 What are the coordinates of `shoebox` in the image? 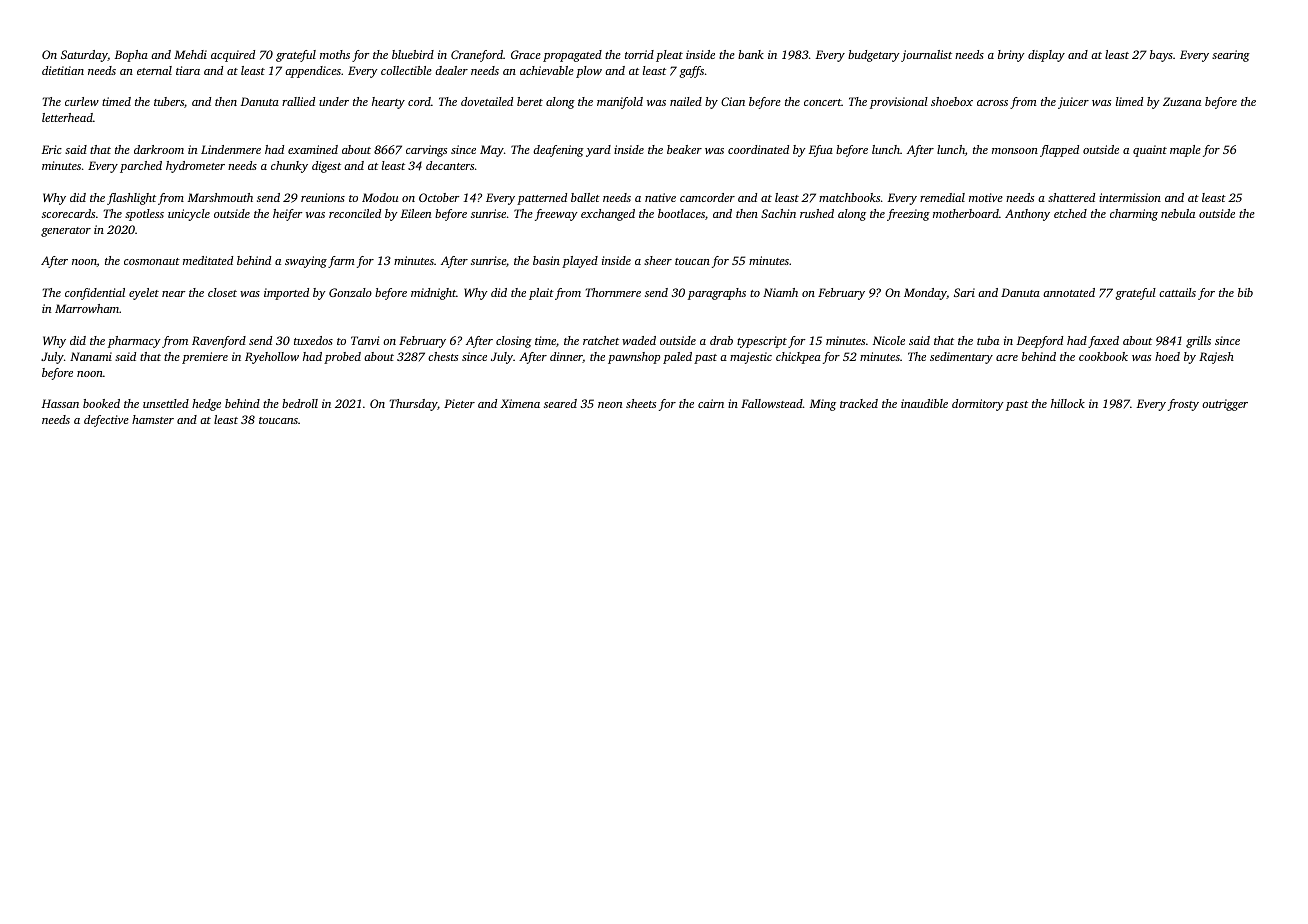 It's located at (952, 101).
